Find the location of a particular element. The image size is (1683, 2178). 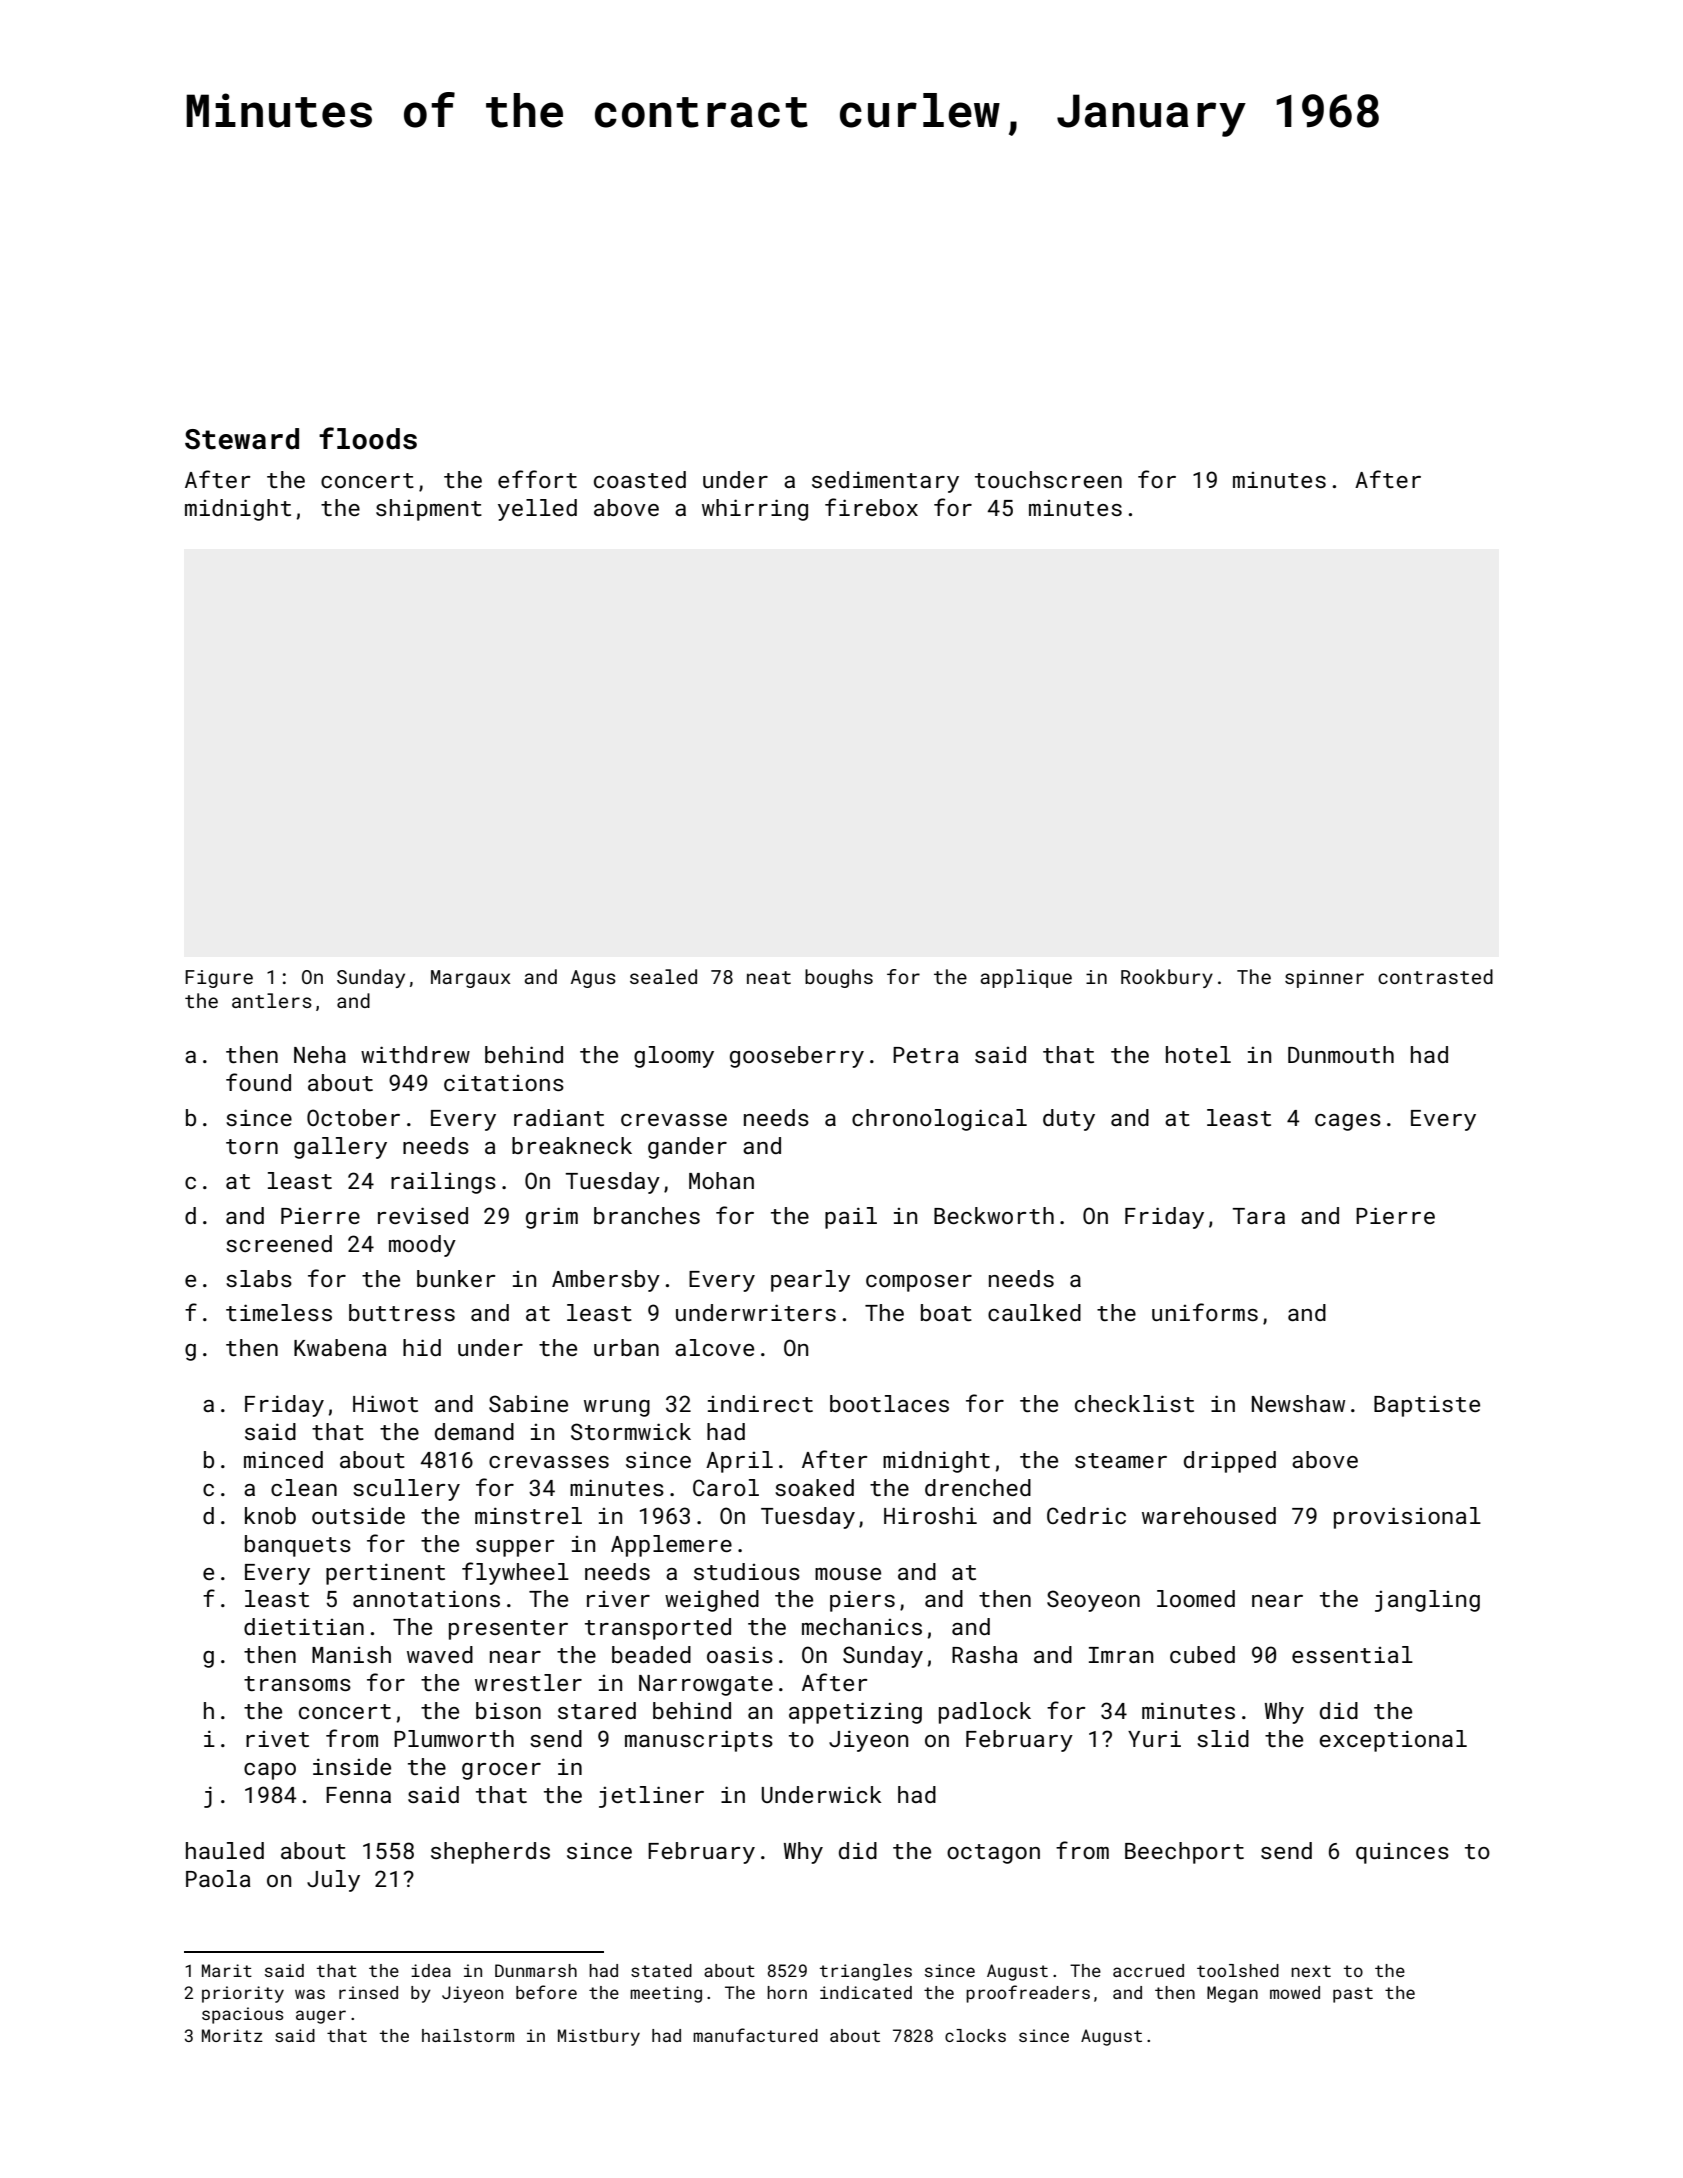

effort is located at coordinates (537, 479).
